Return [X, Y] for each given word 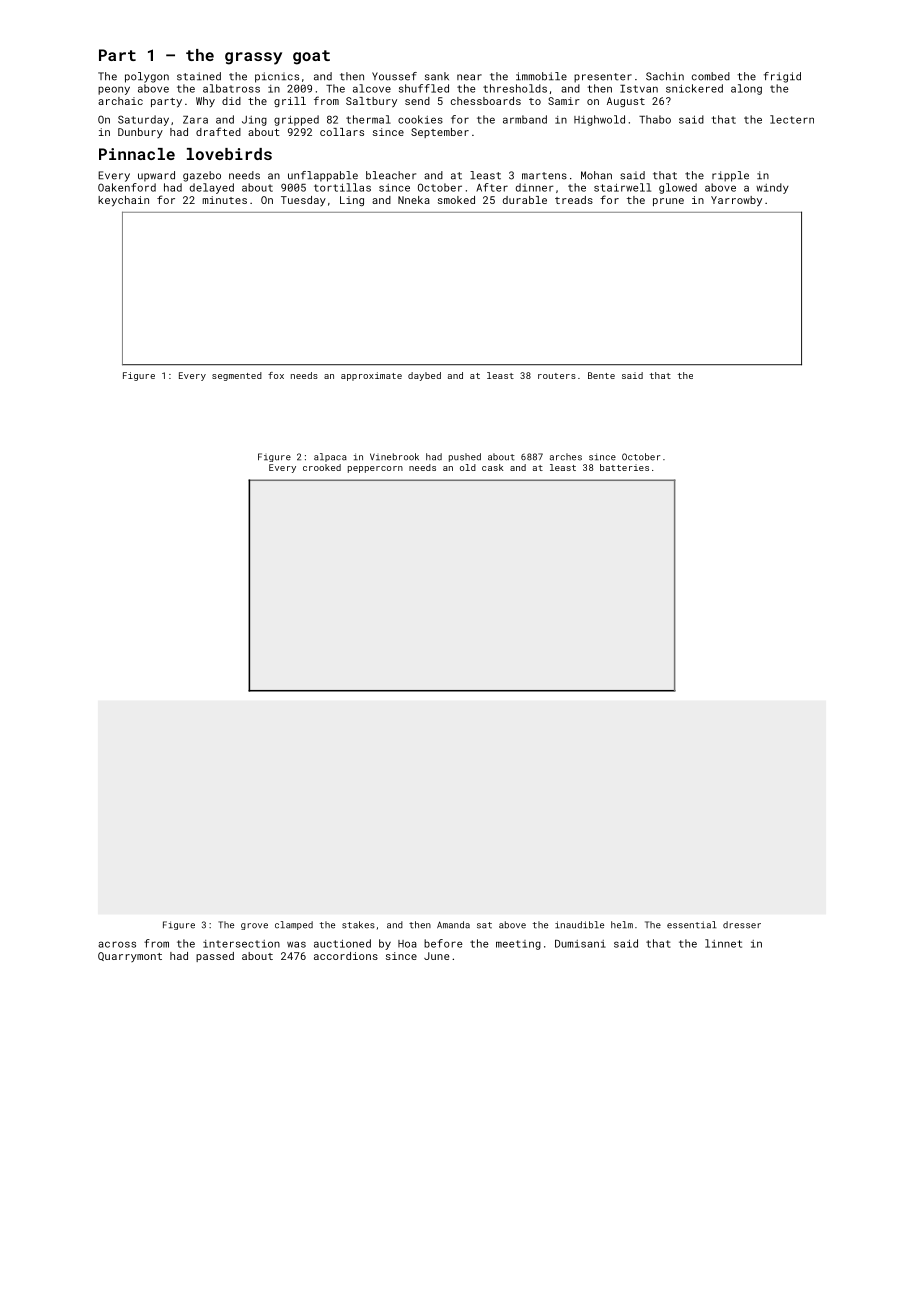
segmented [237, 376]
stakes [358, 925]
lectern [792, 119]
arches [566, 457]
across [117, 944]
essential [692, 925]
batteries [624, 467]
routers [557, 376]
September [440, 133]
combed [711, 76]
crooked [322, 467]
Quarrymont [130, 957]
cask [493, 467]
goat [311, 57]
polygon [147, 77]
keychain [123, 201]
